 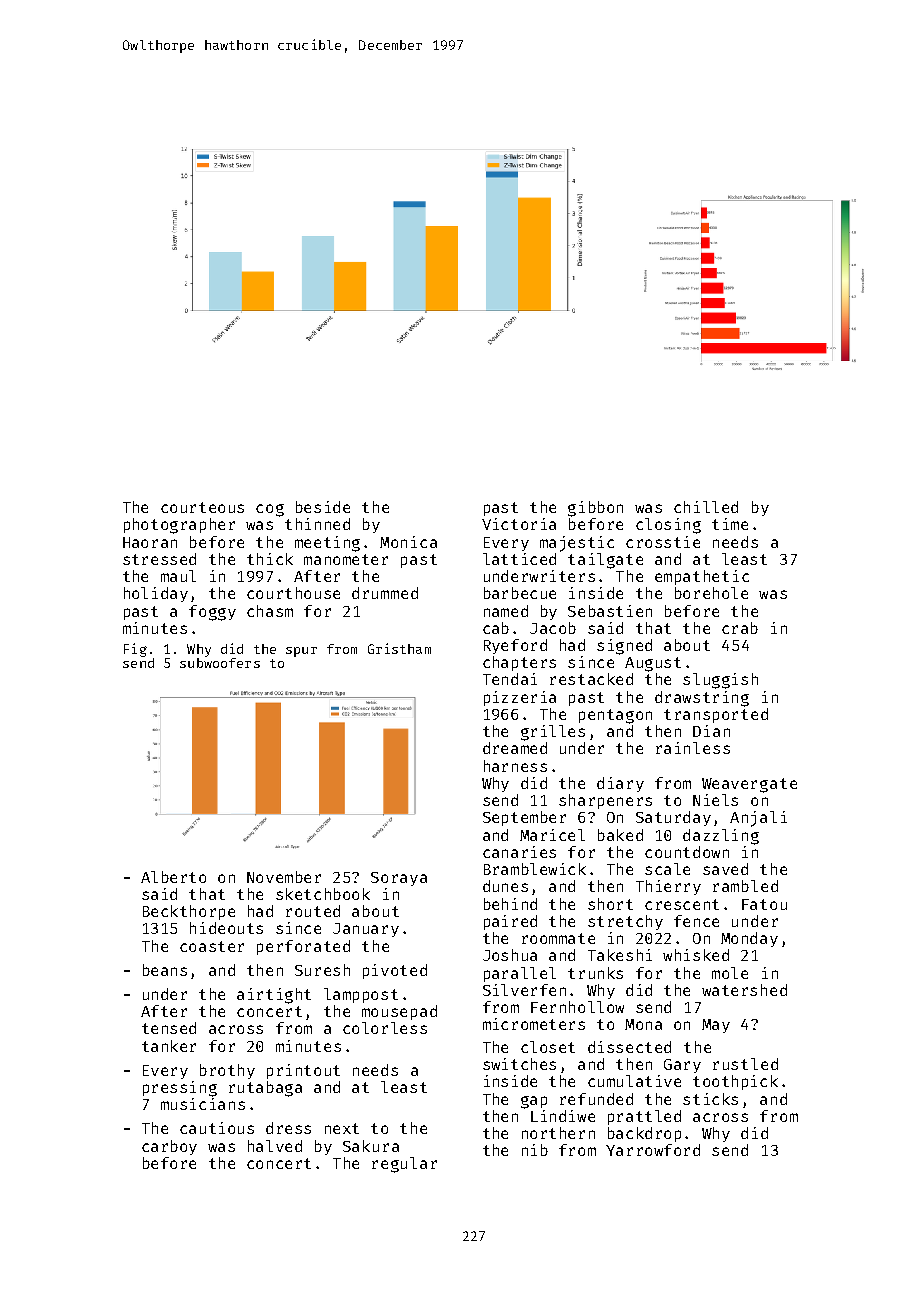 What do you see at coordinates (404, 1165) in the screenshot?
I see `regular` at bounding box center [404, 1165].
